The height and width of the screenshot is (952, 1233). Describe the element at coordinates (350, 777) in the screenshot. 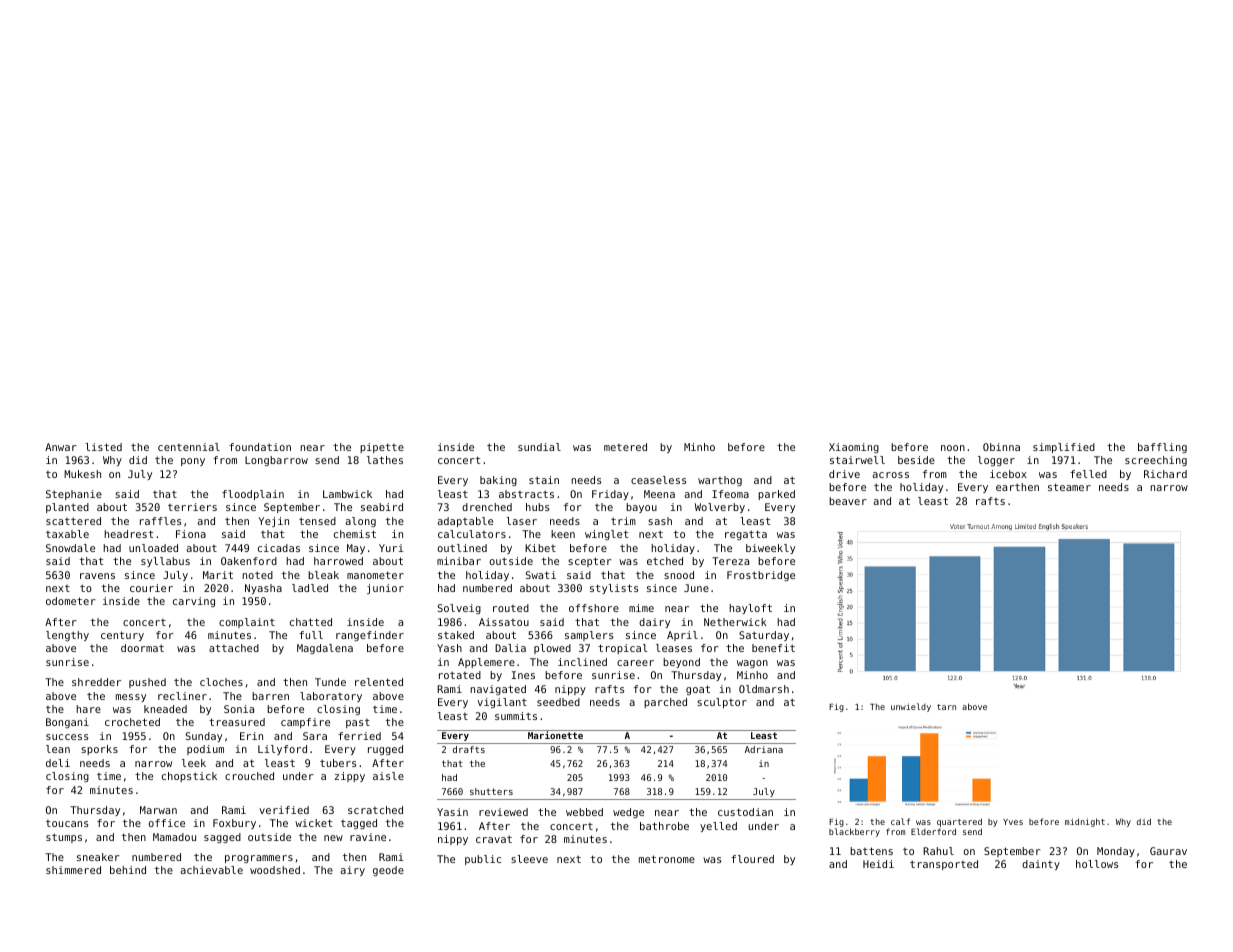

I see `zippy` at that location.
